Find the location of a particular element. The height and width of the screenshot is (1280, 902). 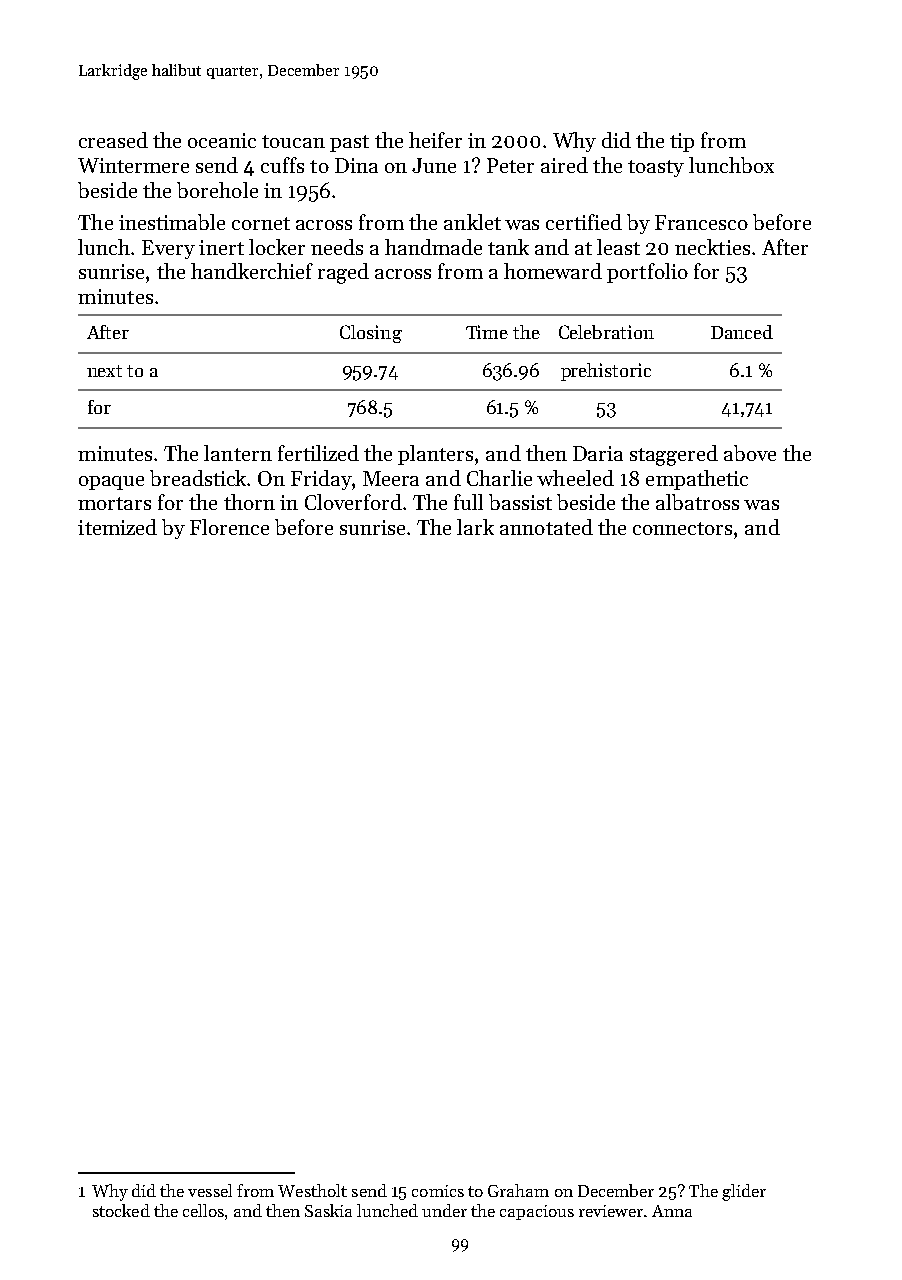

vessel is located at coordinates (210, 1190).
